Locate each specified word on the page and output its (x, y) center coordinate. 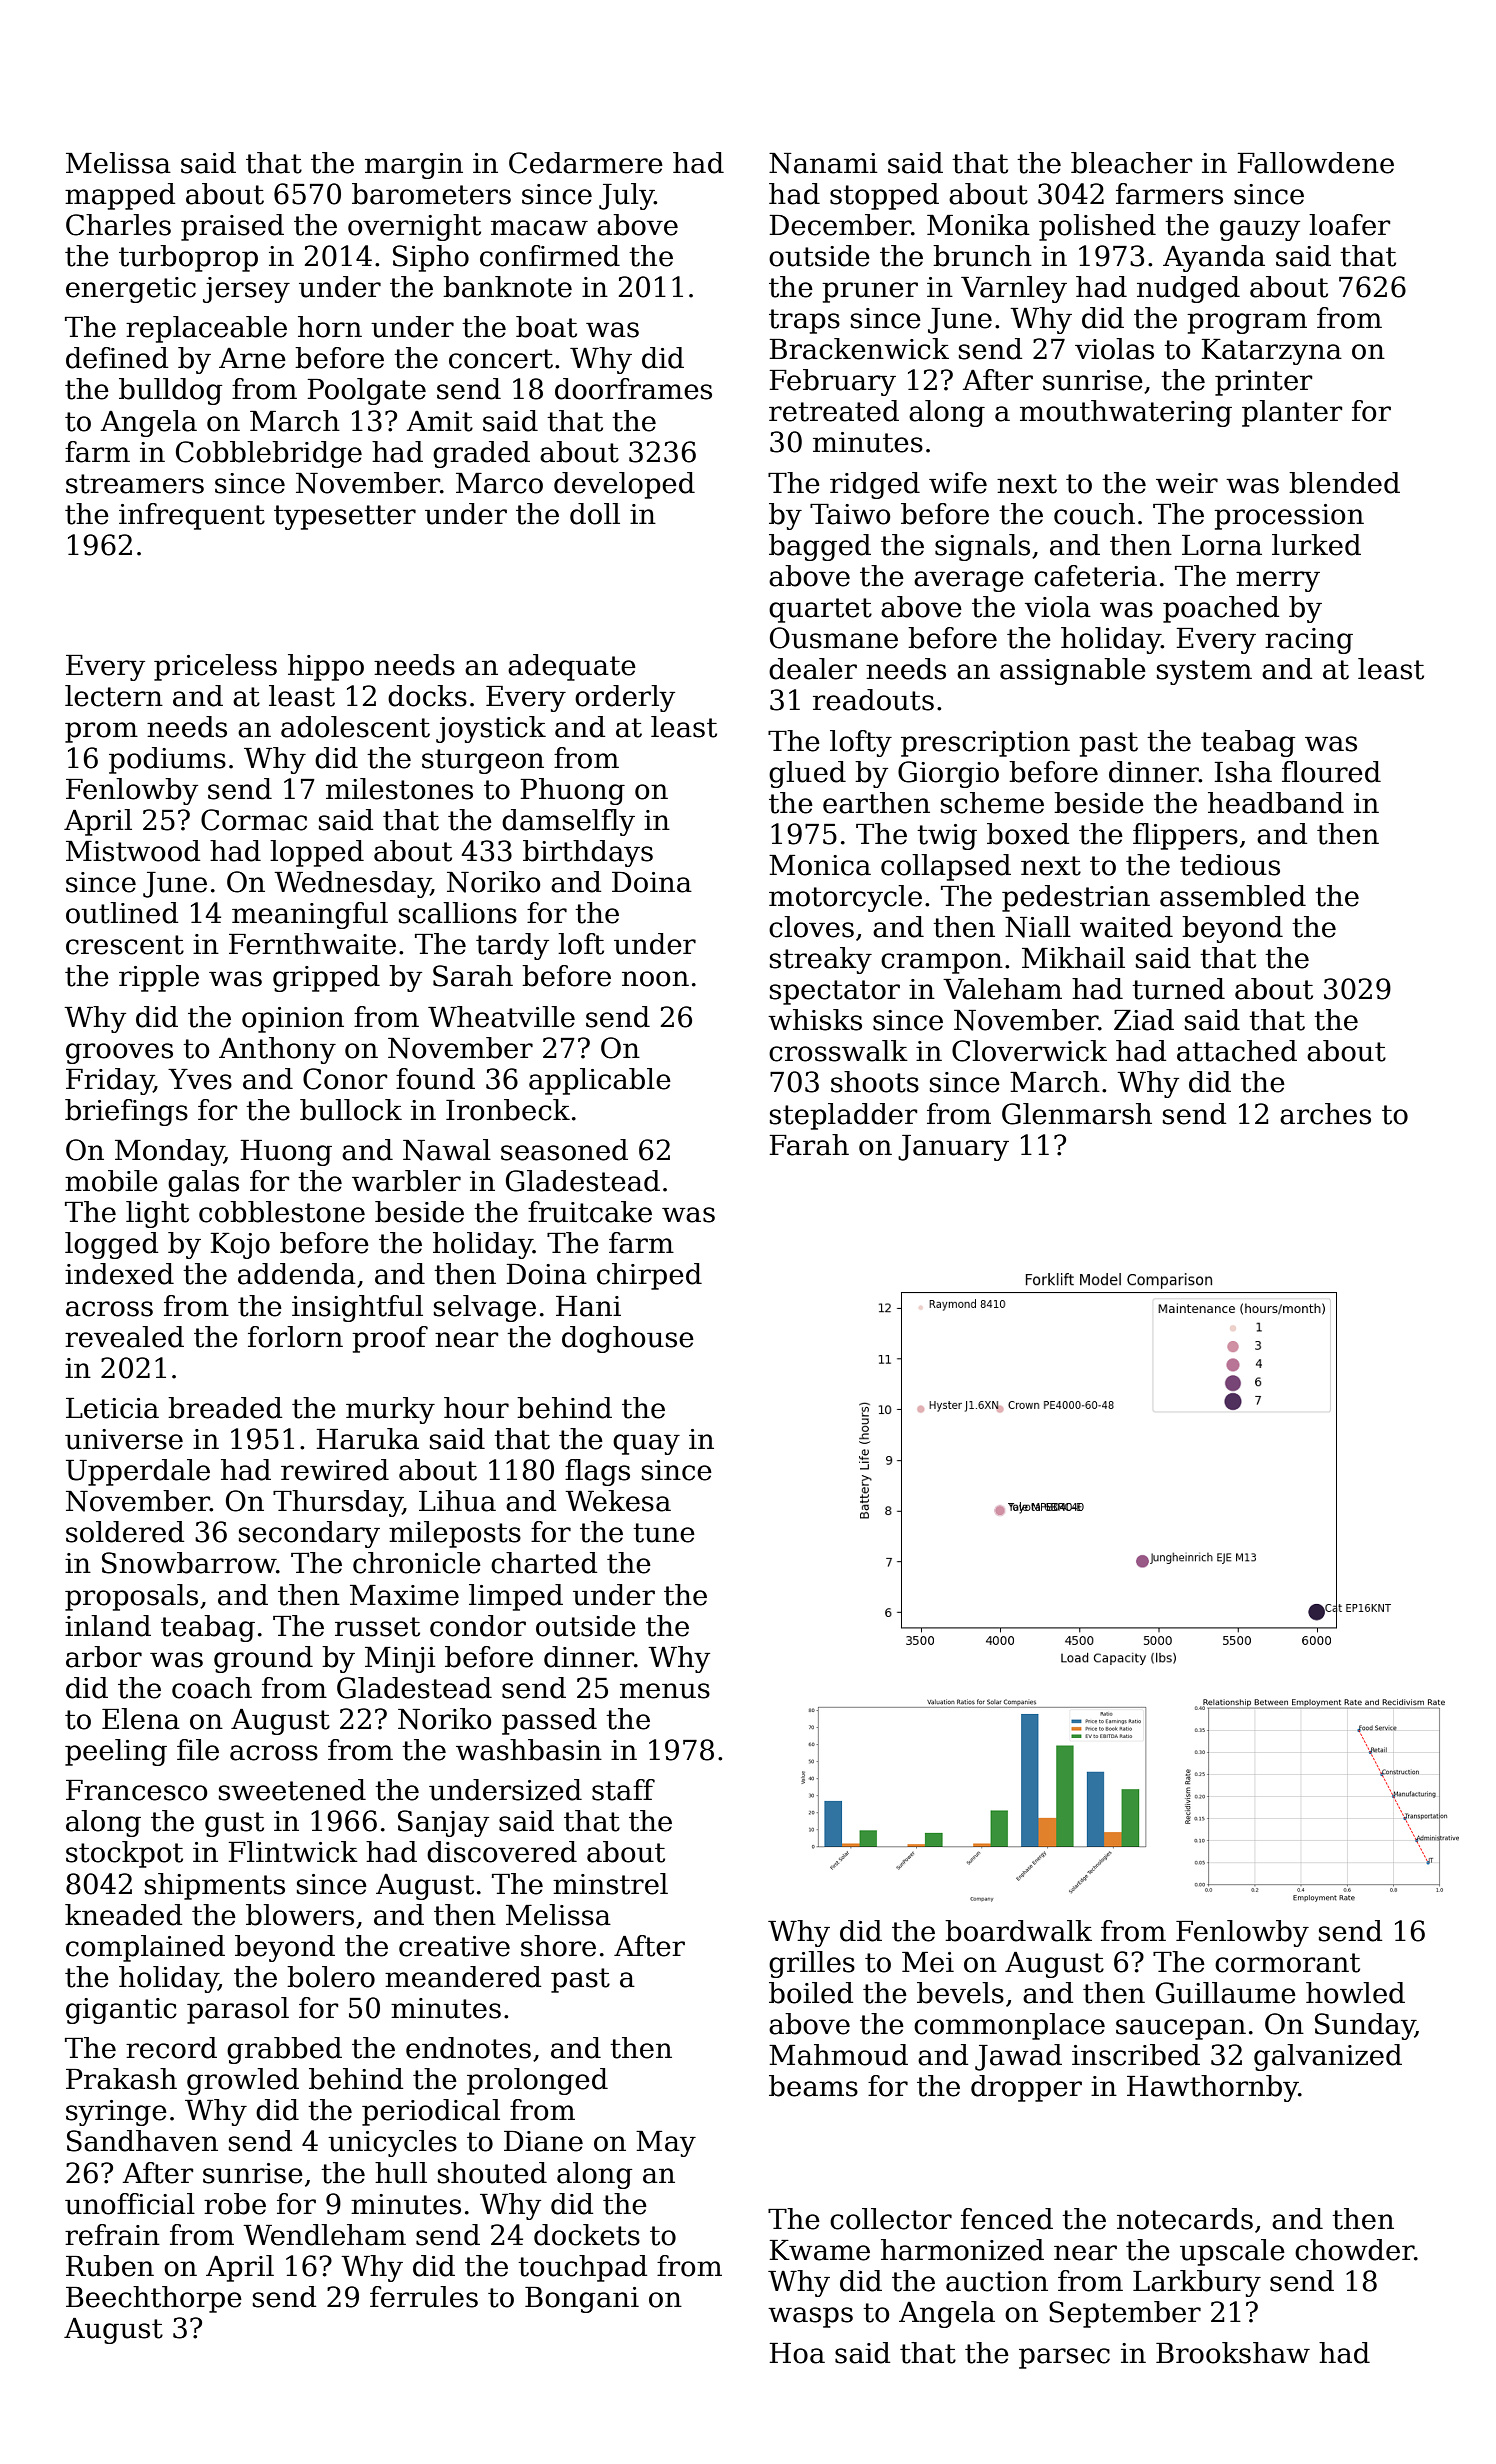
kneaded (123, 1915)
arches (1325, 1114)
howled (1355, 1993)
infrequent (192, 516)
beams (813, 2086)
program (1247, 323)
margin (414, 166)
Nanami (823, 163)
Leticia (112, 1408)
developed (624, 485)
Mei (928, 1962)
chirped (649, 1276)
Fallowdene (1315, 163)
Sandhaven (142, 2141)
